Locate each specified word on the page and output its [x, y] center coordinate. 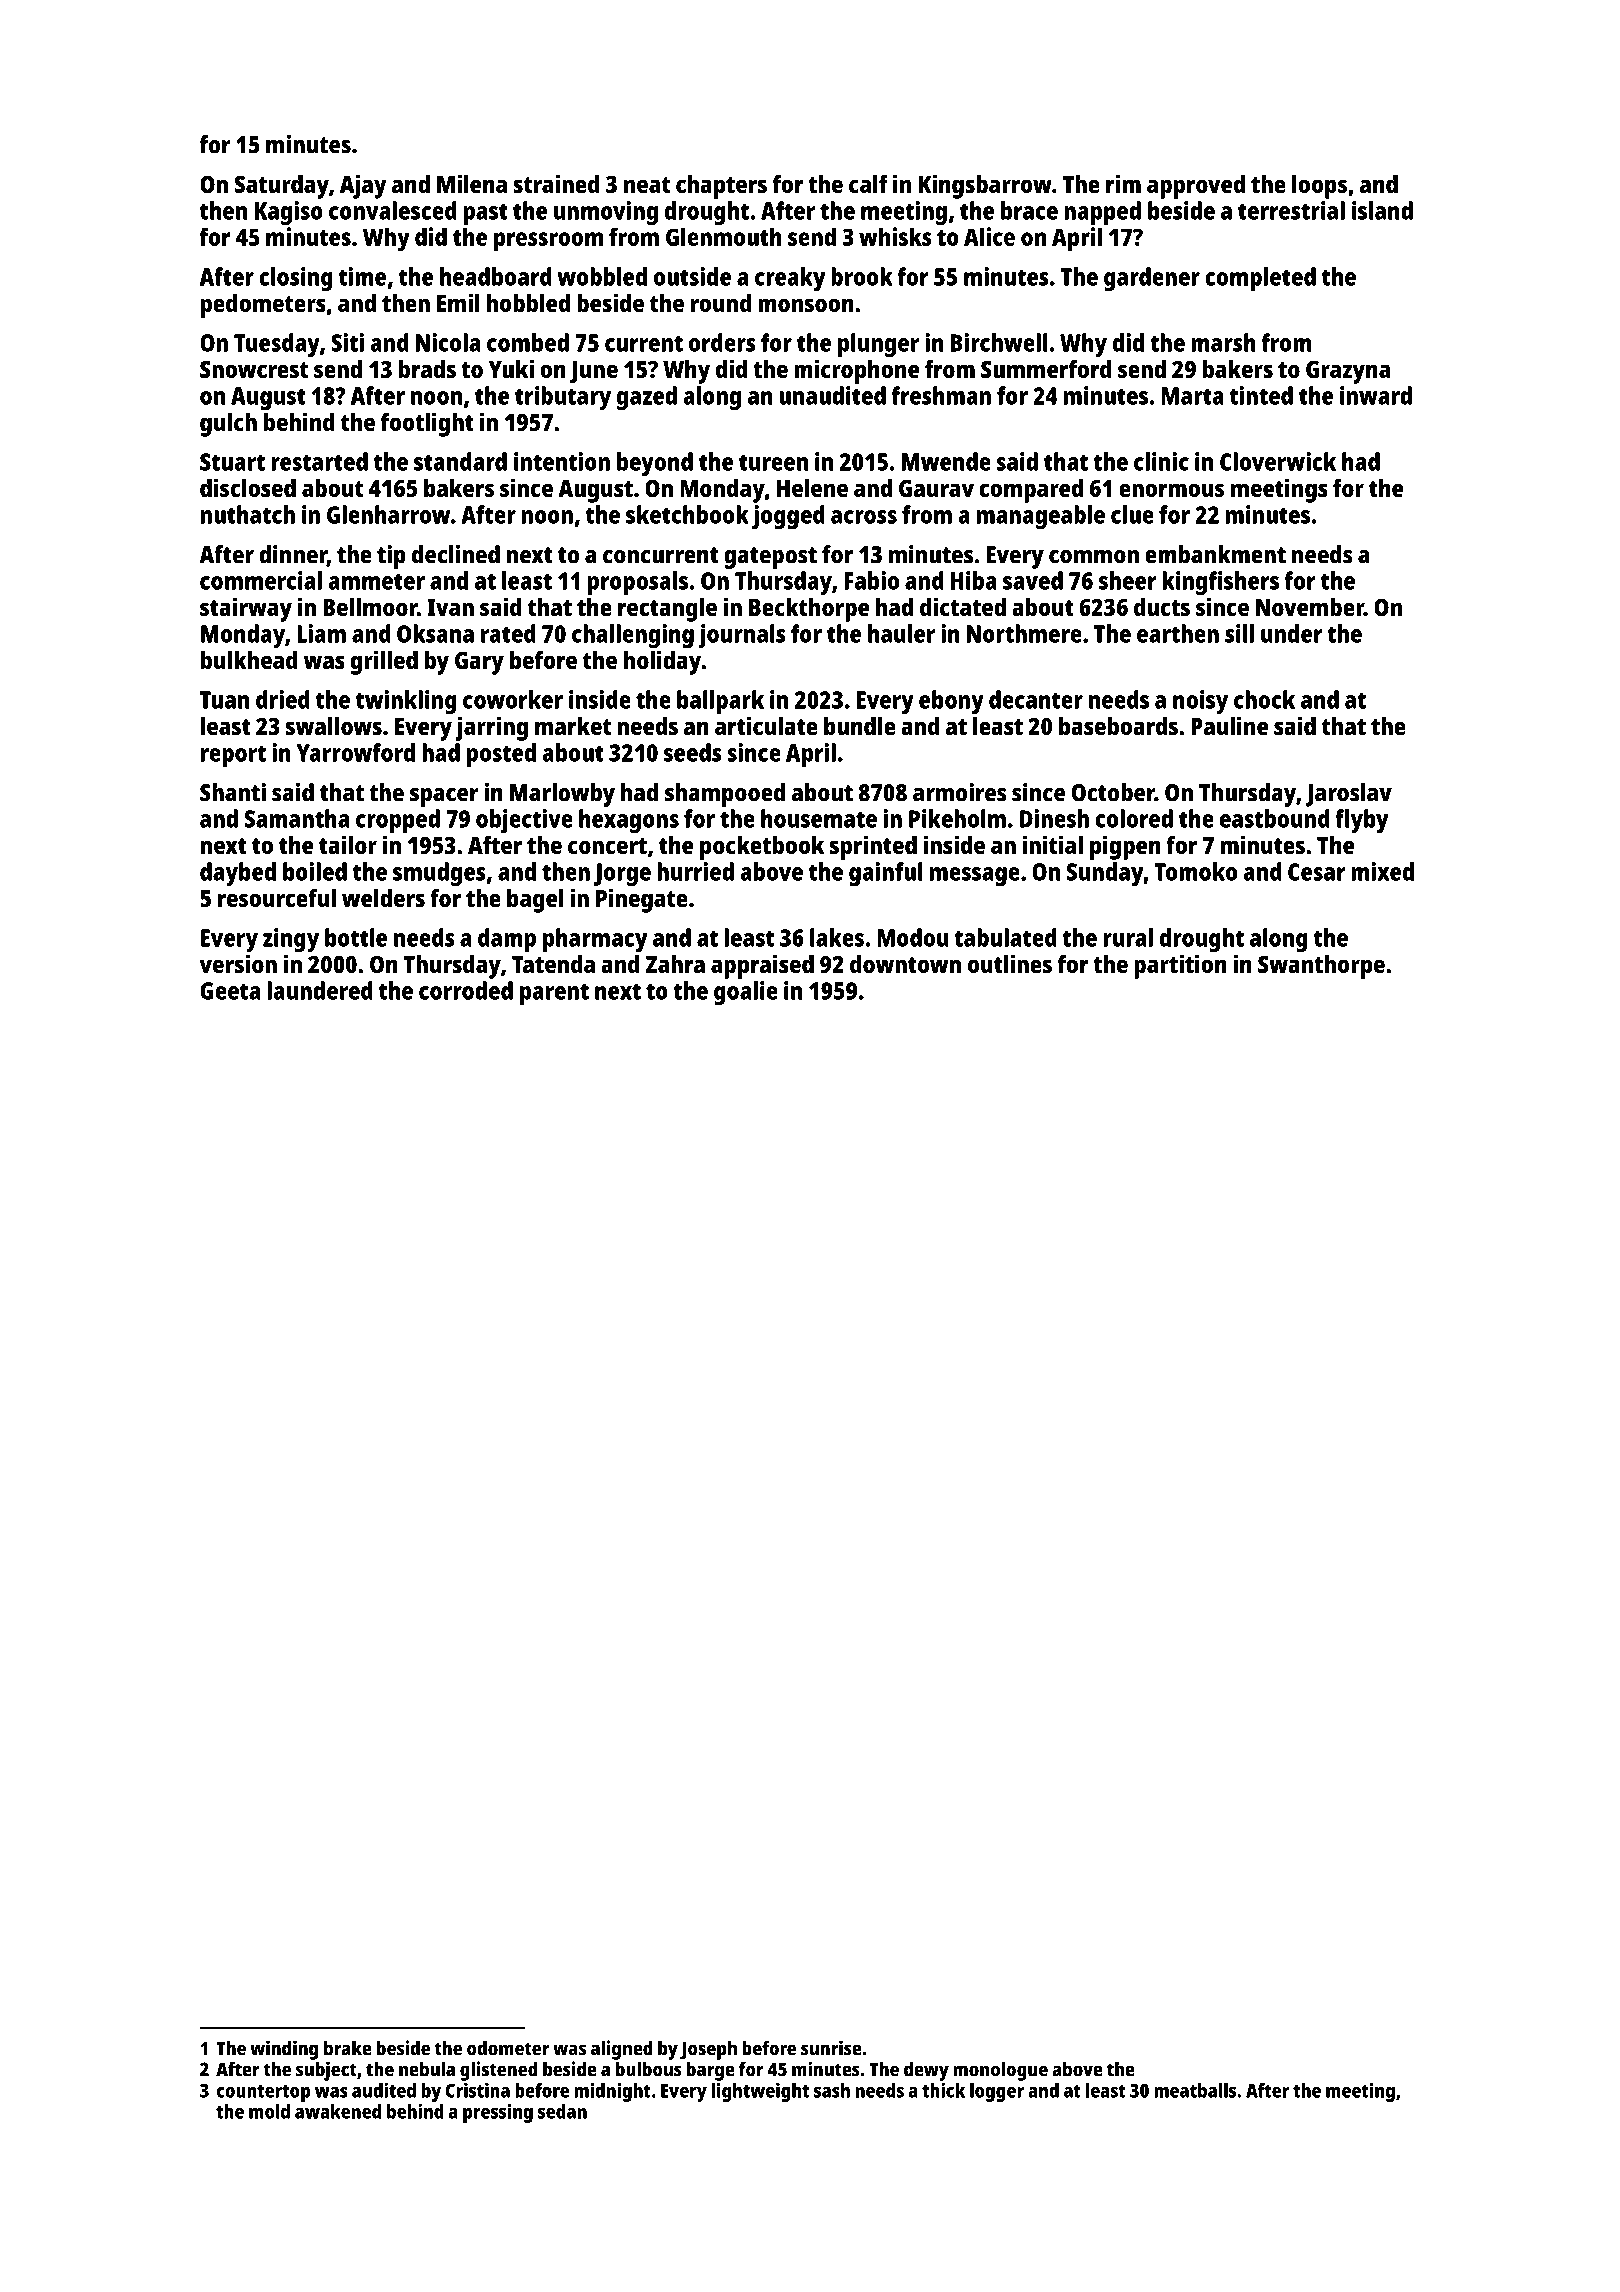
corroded [466, 990]
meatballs [1195, 2090]
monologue [1000, 2071]
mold [269, 2111]
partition [1180, 966]
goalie [746, 993]
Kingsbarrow [985, 186]
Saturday [282, 187]
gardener [1152, 279]
